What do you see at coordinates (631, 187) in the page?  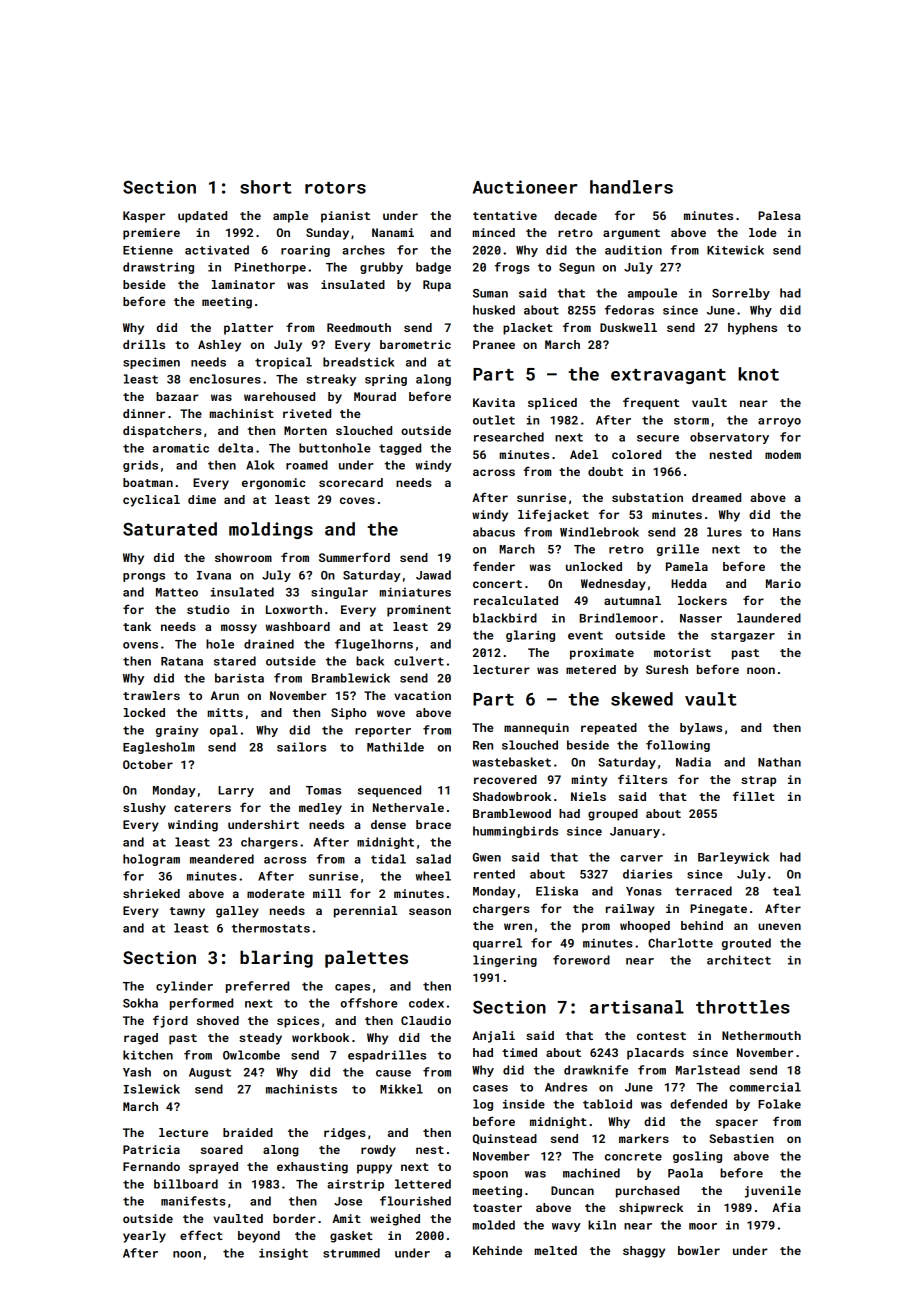 I see `handlers` at bounding box center [631, 187].
